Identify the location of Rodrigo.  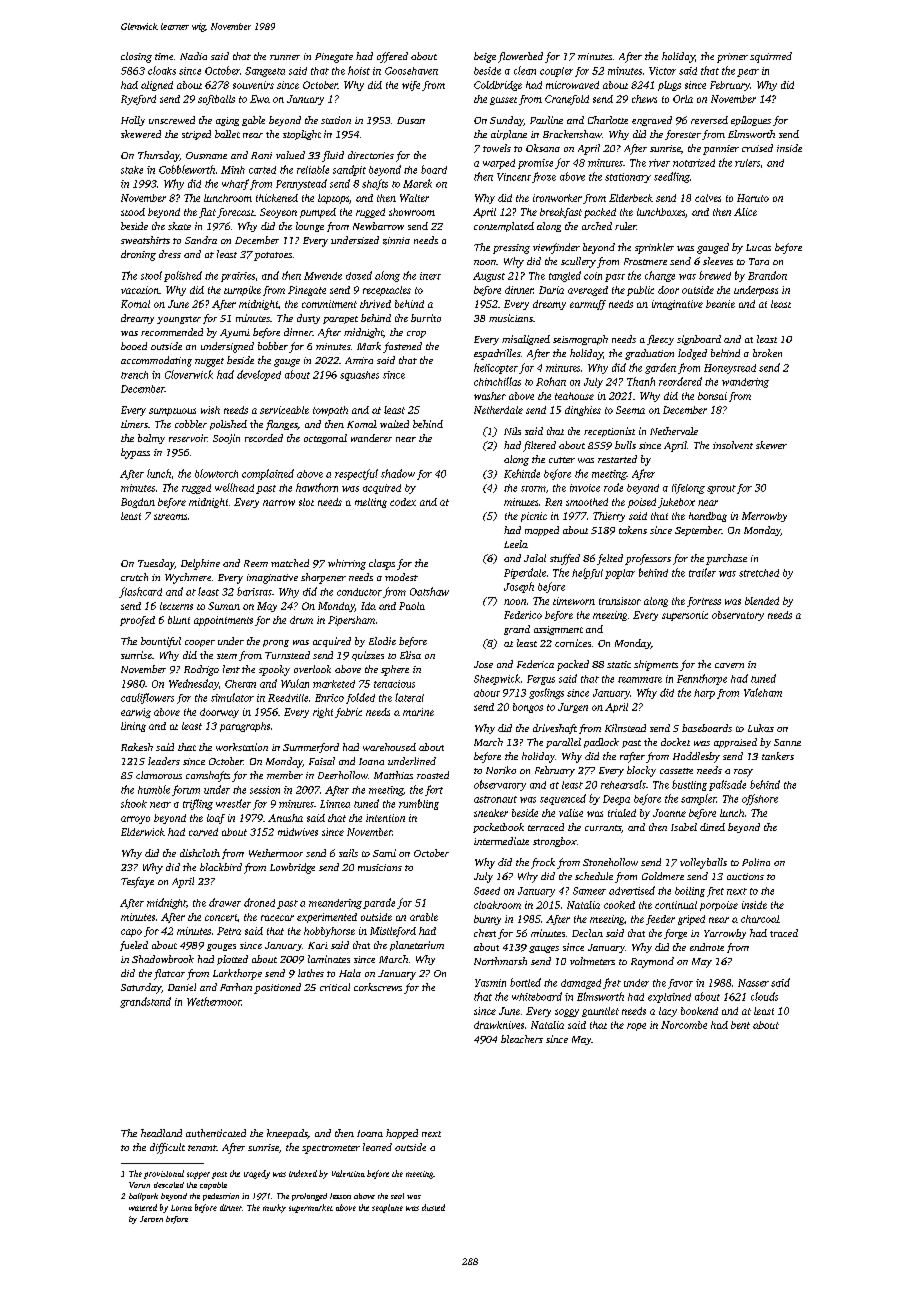
(201, 670).
